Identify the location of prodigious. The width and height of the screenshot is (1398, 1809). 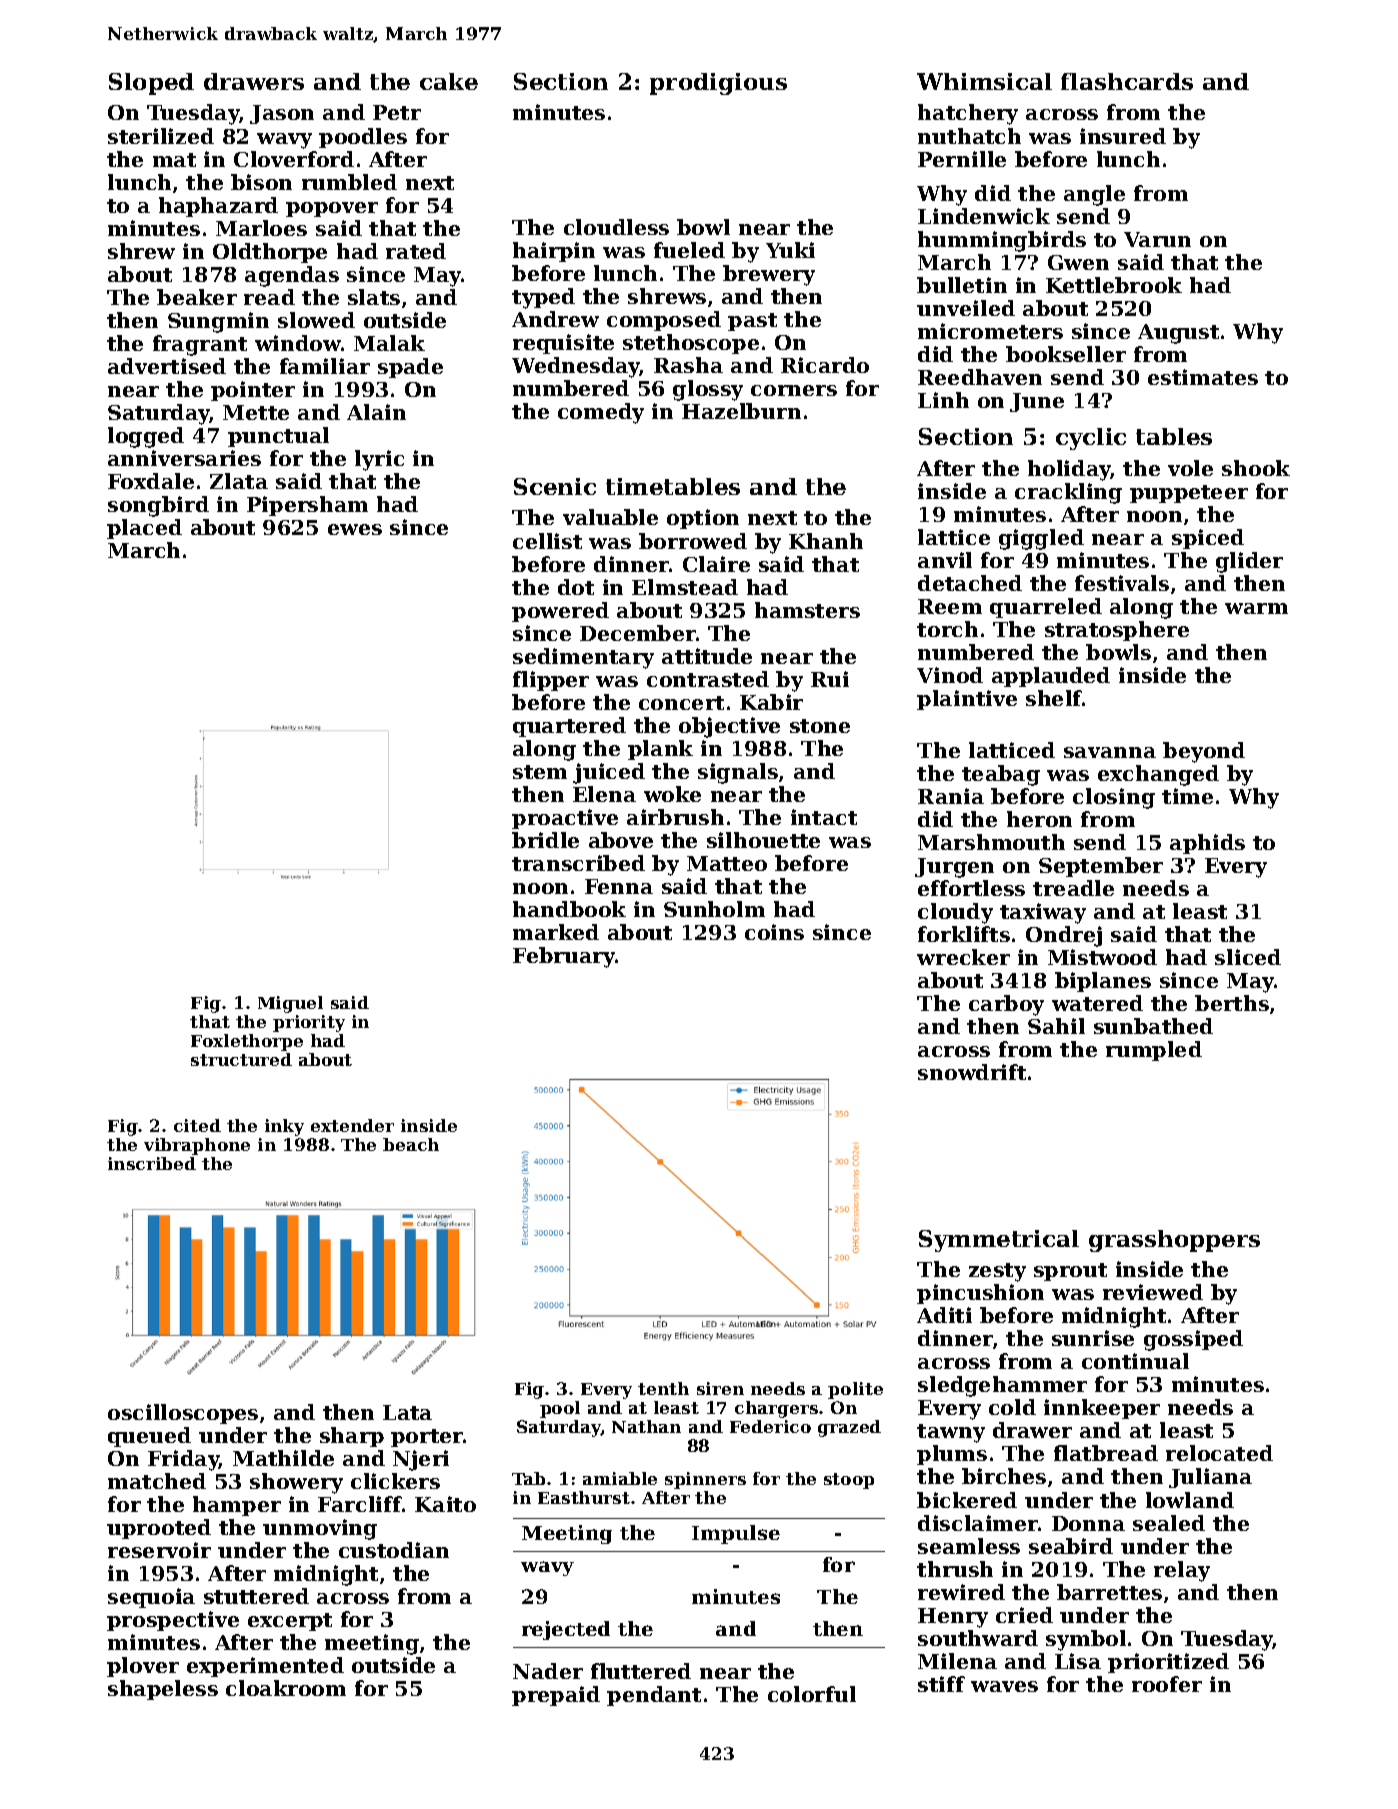
(718, 84).
